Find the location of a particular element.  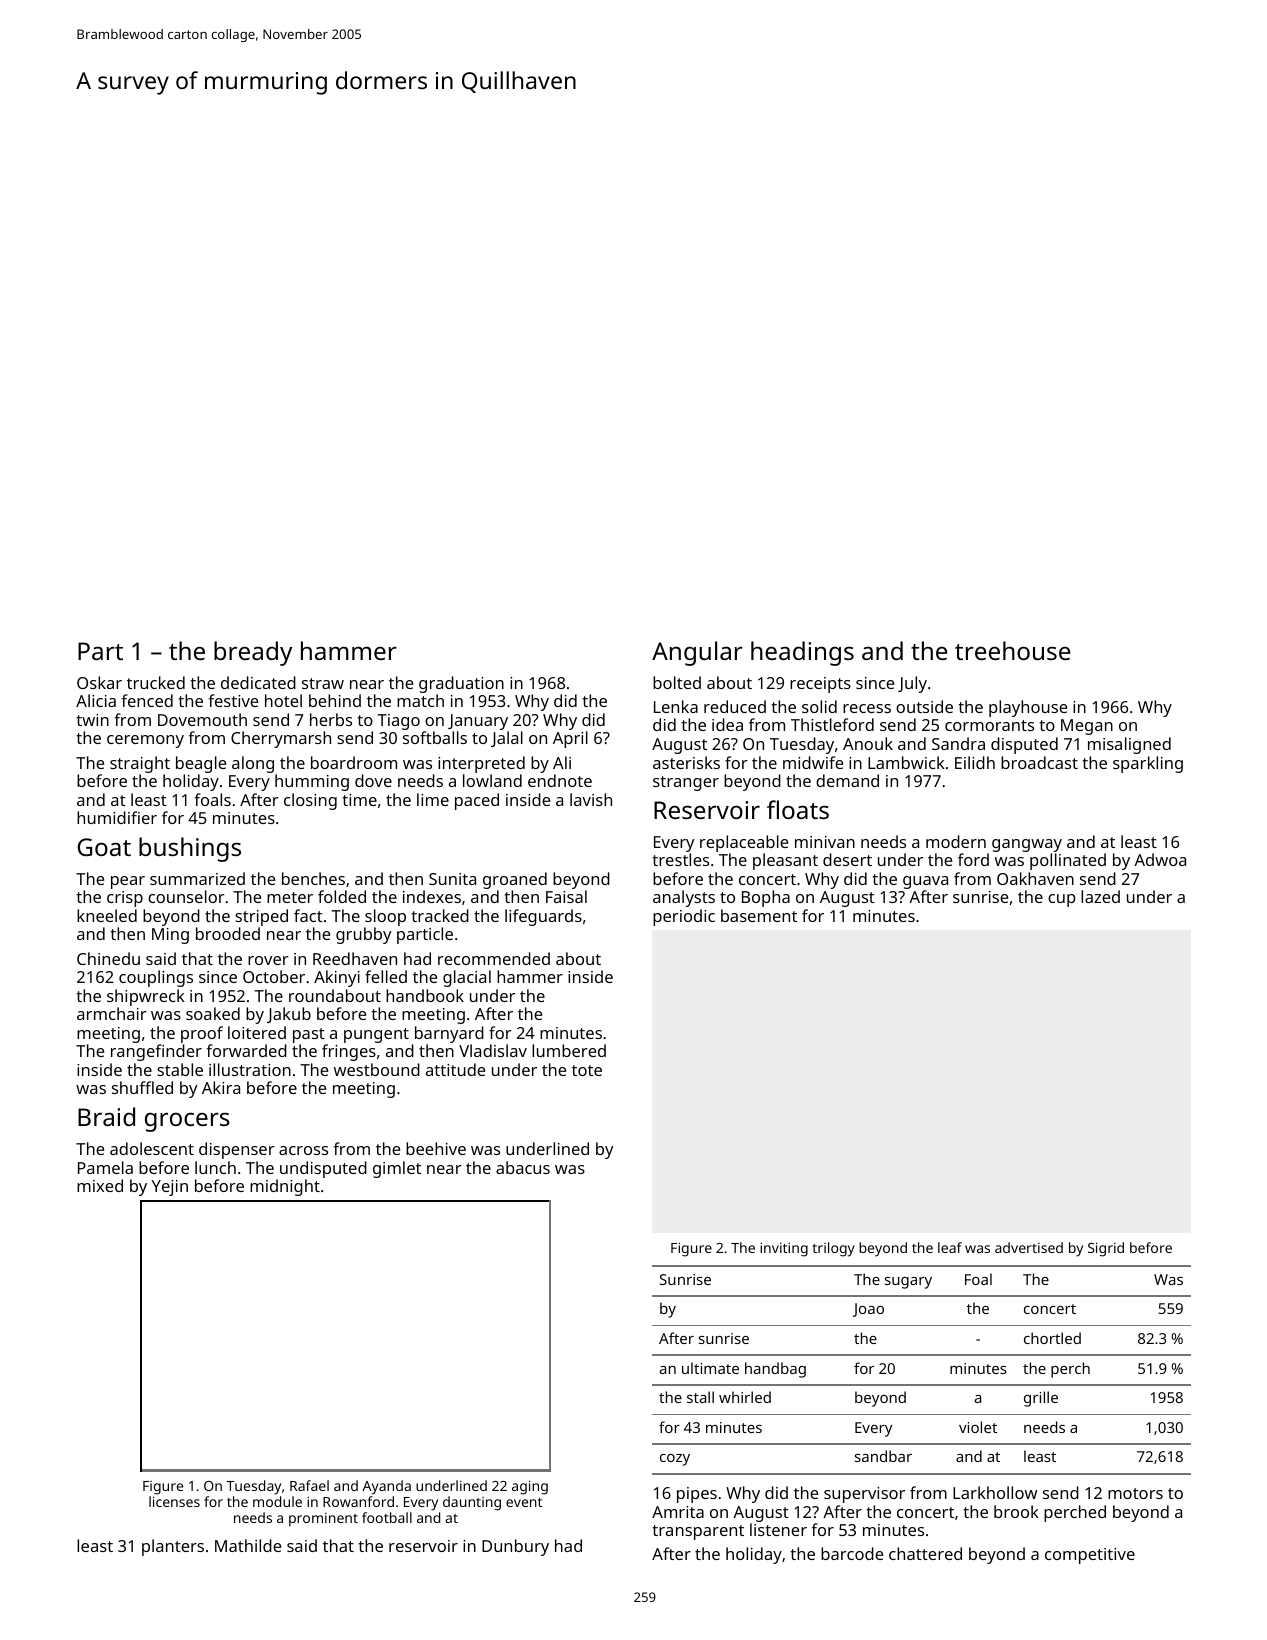

headings is located at coordinates (802, 653).
